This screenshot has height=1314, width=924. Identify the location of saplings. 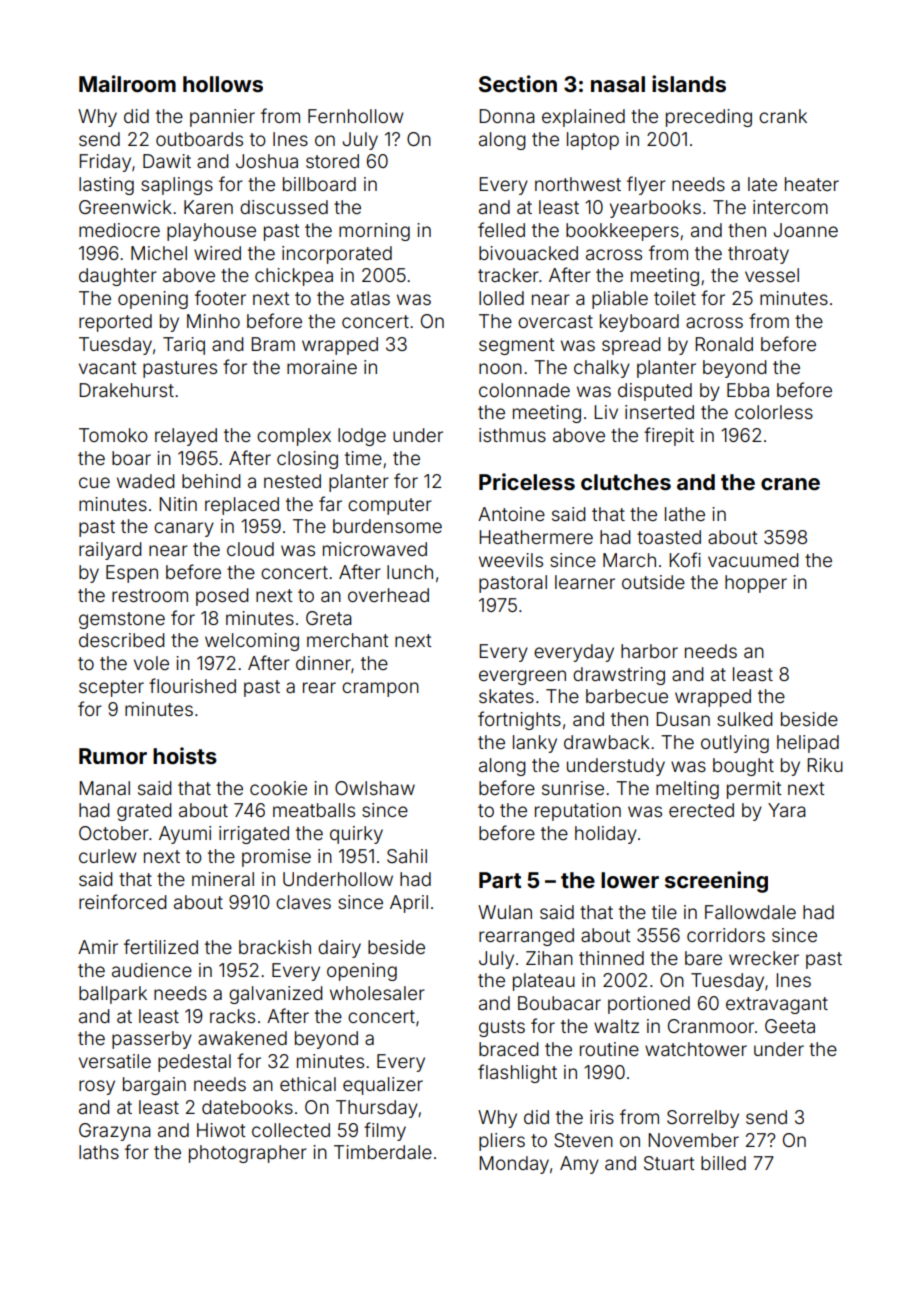
(177, 186).
